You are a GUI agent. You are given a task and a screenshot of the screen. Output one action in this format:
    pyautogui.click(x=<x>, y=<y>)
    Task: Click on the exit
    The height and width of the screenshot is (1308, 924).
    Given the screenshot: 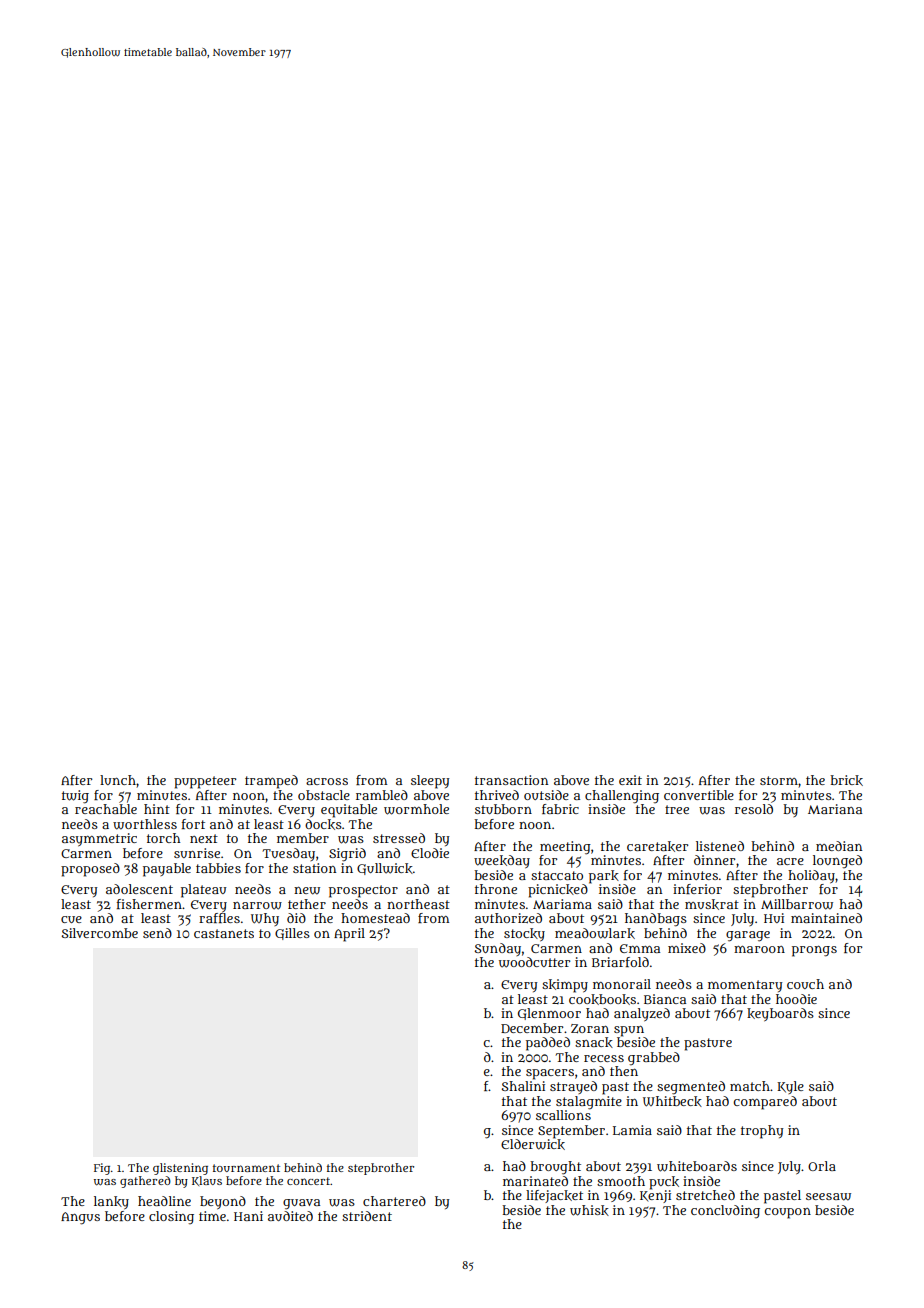 What is the action you would take?
    pyautogui.click(x=630, y=780)
